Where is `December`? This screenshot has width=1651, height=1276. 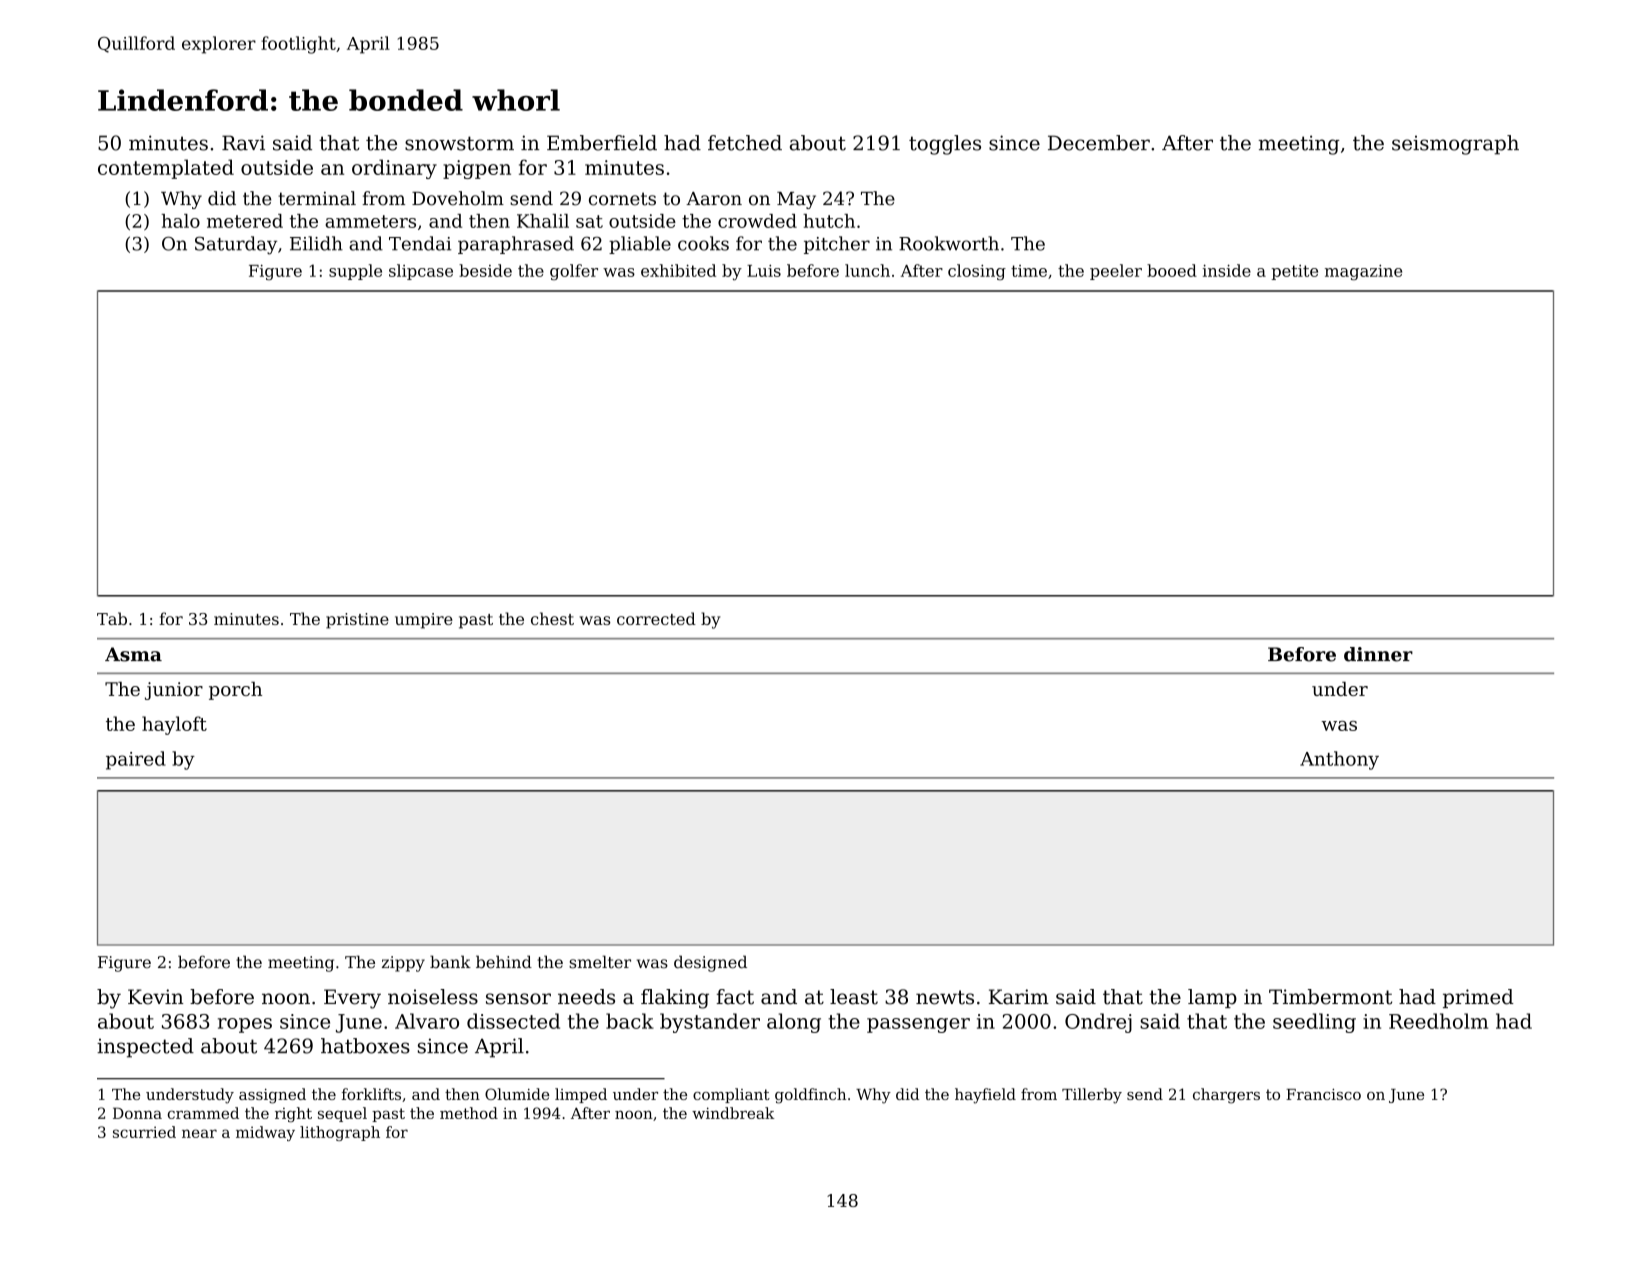 December is located at coordinates (1099, 143).
